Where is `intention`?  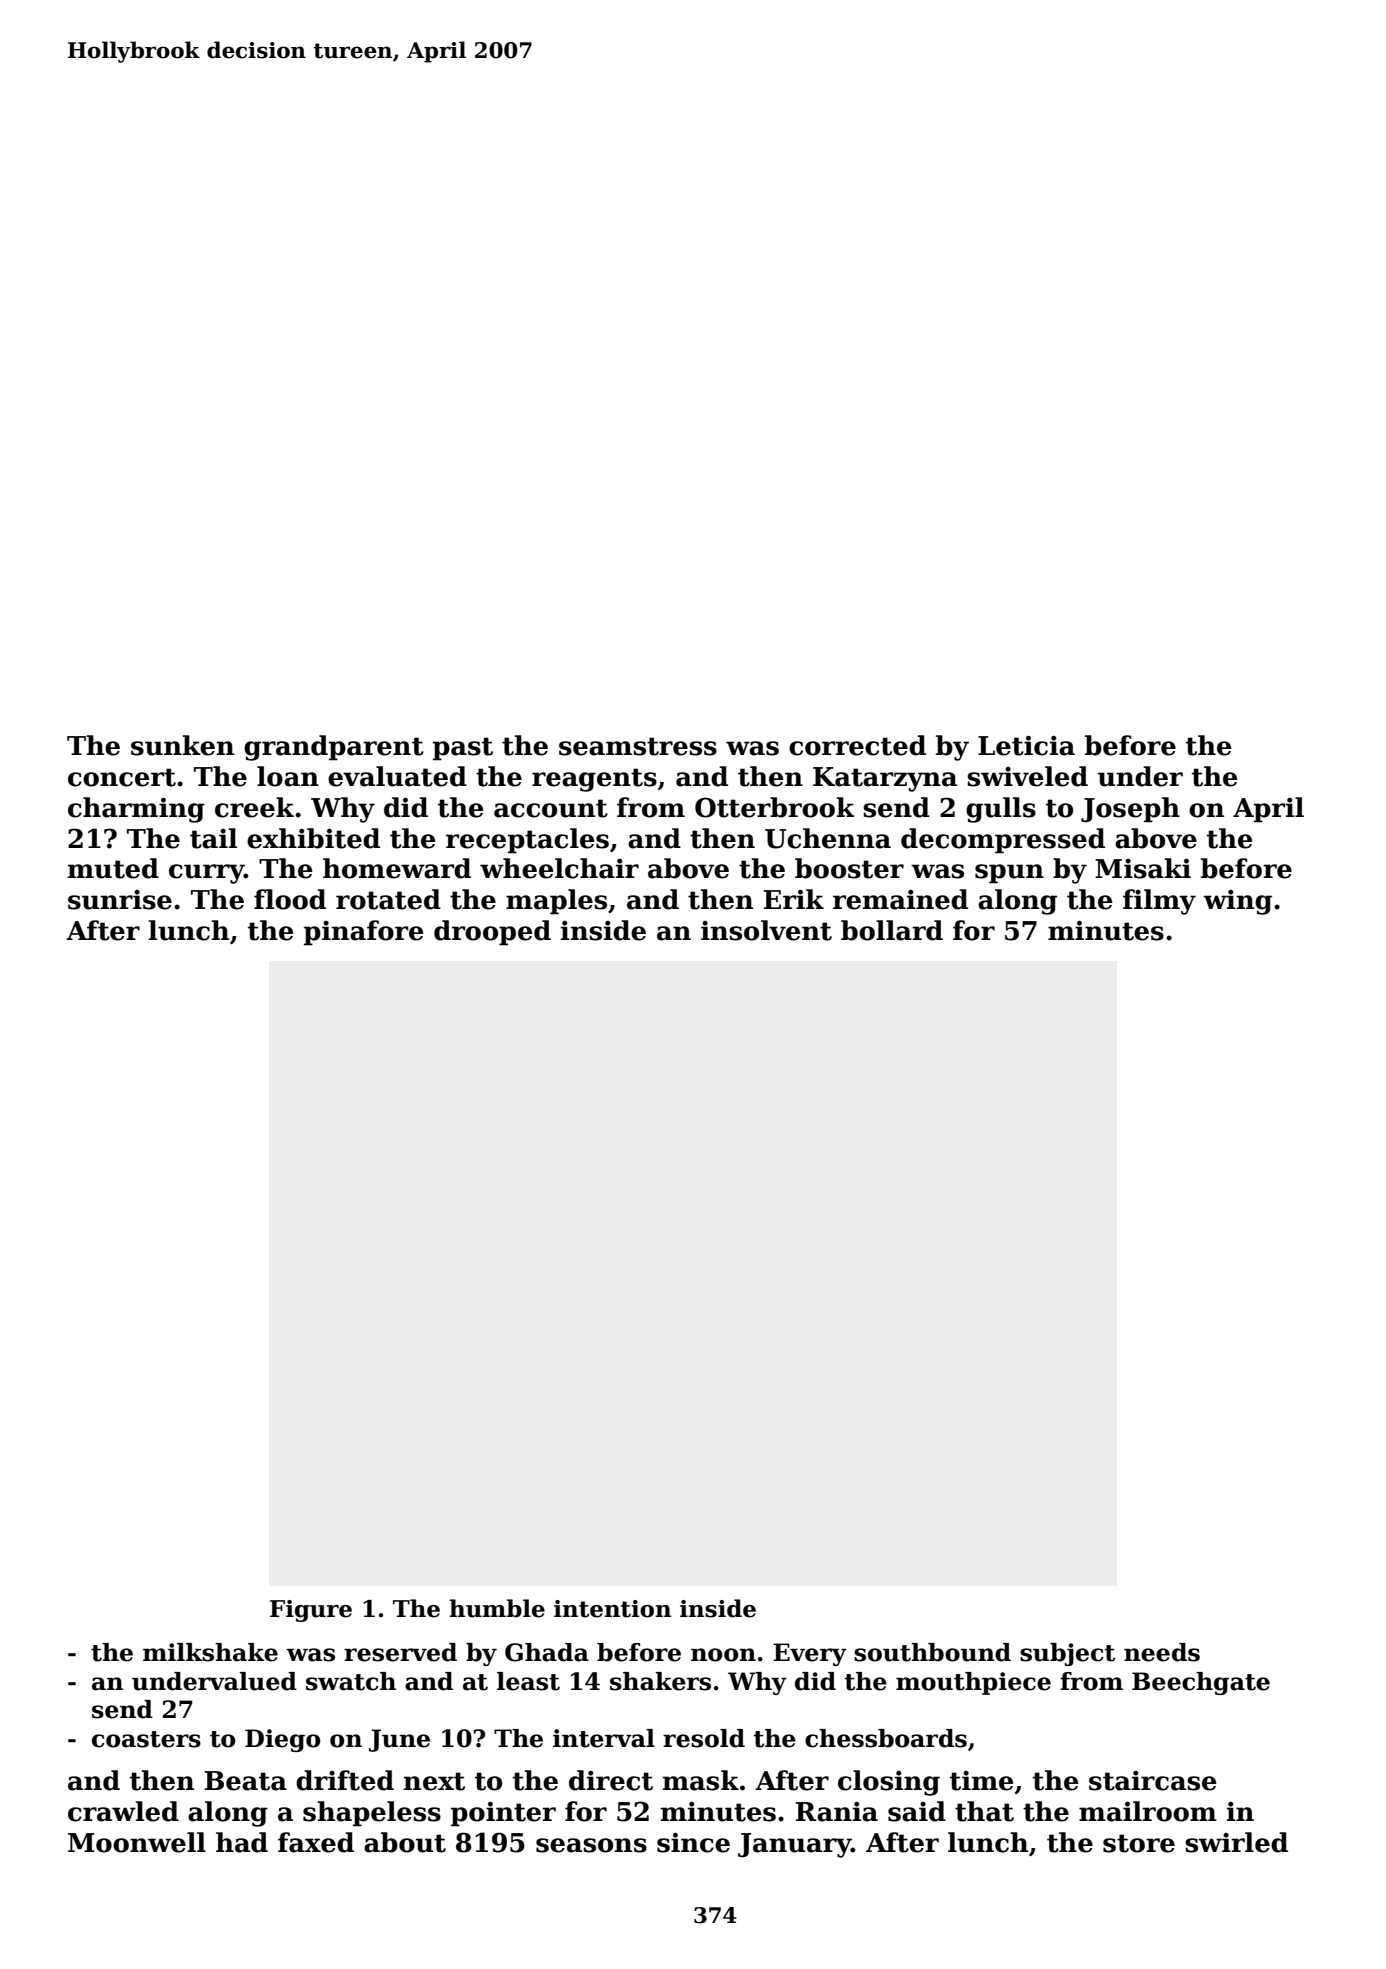
intention is located at coordinates (612, 1609).
